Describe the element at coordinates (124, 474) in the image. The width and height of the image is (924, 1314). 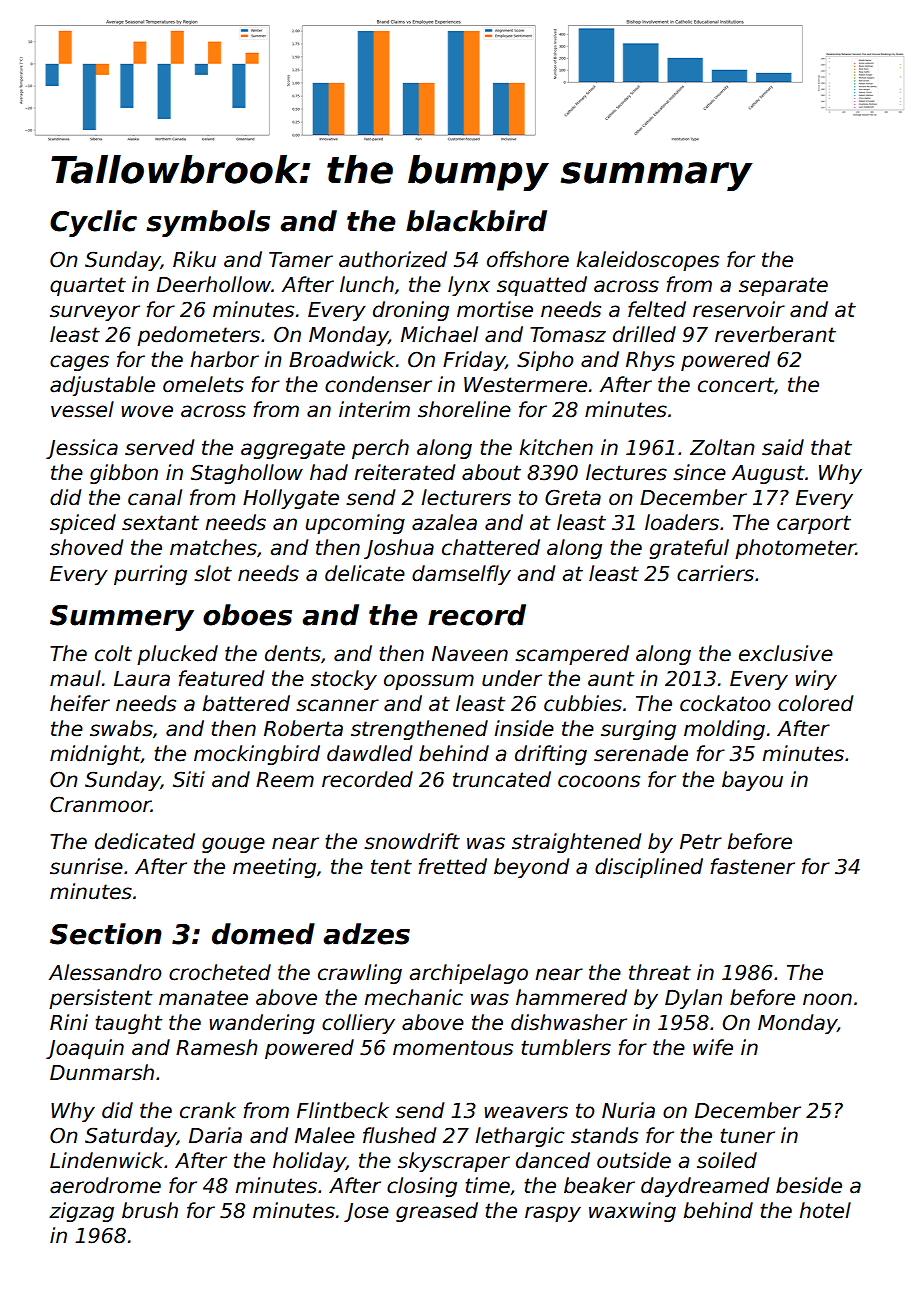
I see `gibbon` at that location.
